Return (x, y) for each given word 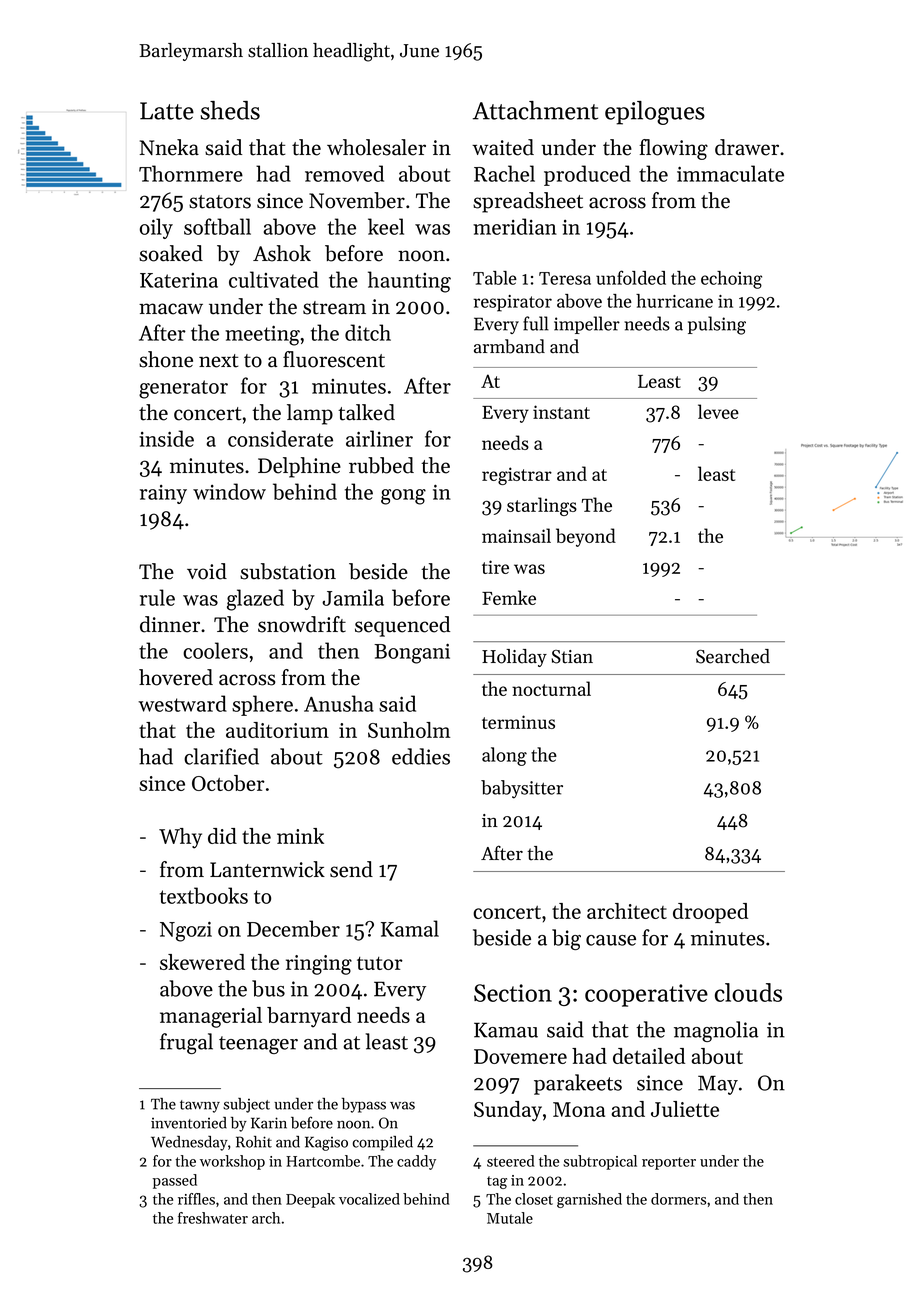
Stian (572, 657)
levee (718, 411)
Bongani (412, 654)
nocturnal (551, 688)
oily (156, 228)
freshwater (213, 1218)
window (229, 491)
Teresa (565, 278)
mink (300, 836)
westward (182, 703)
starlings (542, 506)
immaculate (730, 173)
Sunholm (409, 730)
